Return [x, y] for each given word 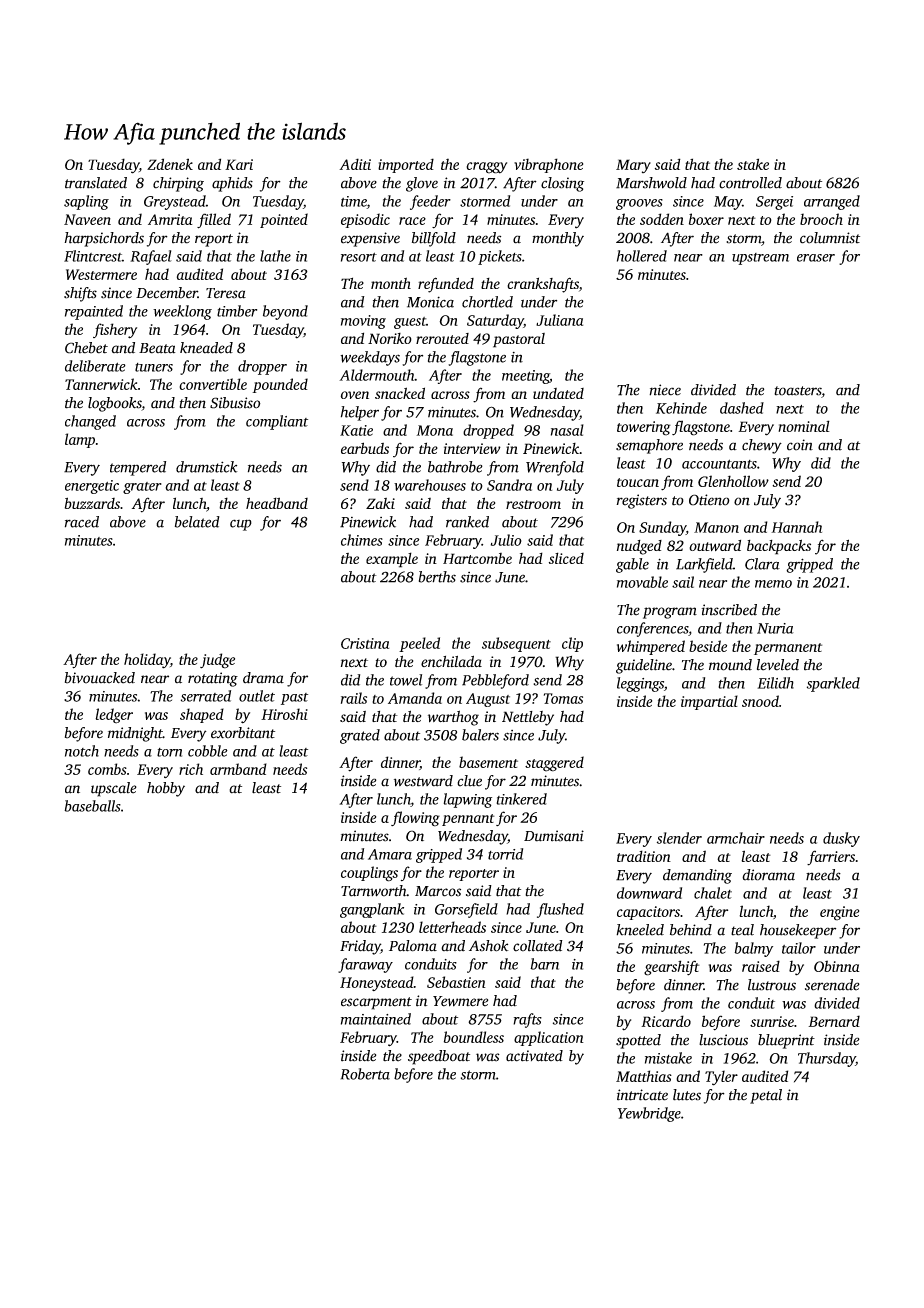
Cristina [365, 643]
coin [800, 445]
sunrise [772, 1021]
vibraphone [548, 165]
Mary [633, 166]
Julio [506, 540]
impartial [709, 702]
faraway [365, 965]
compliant [277, 422]
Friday [360, 947]
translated [96, 183]
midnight [135, 734]
